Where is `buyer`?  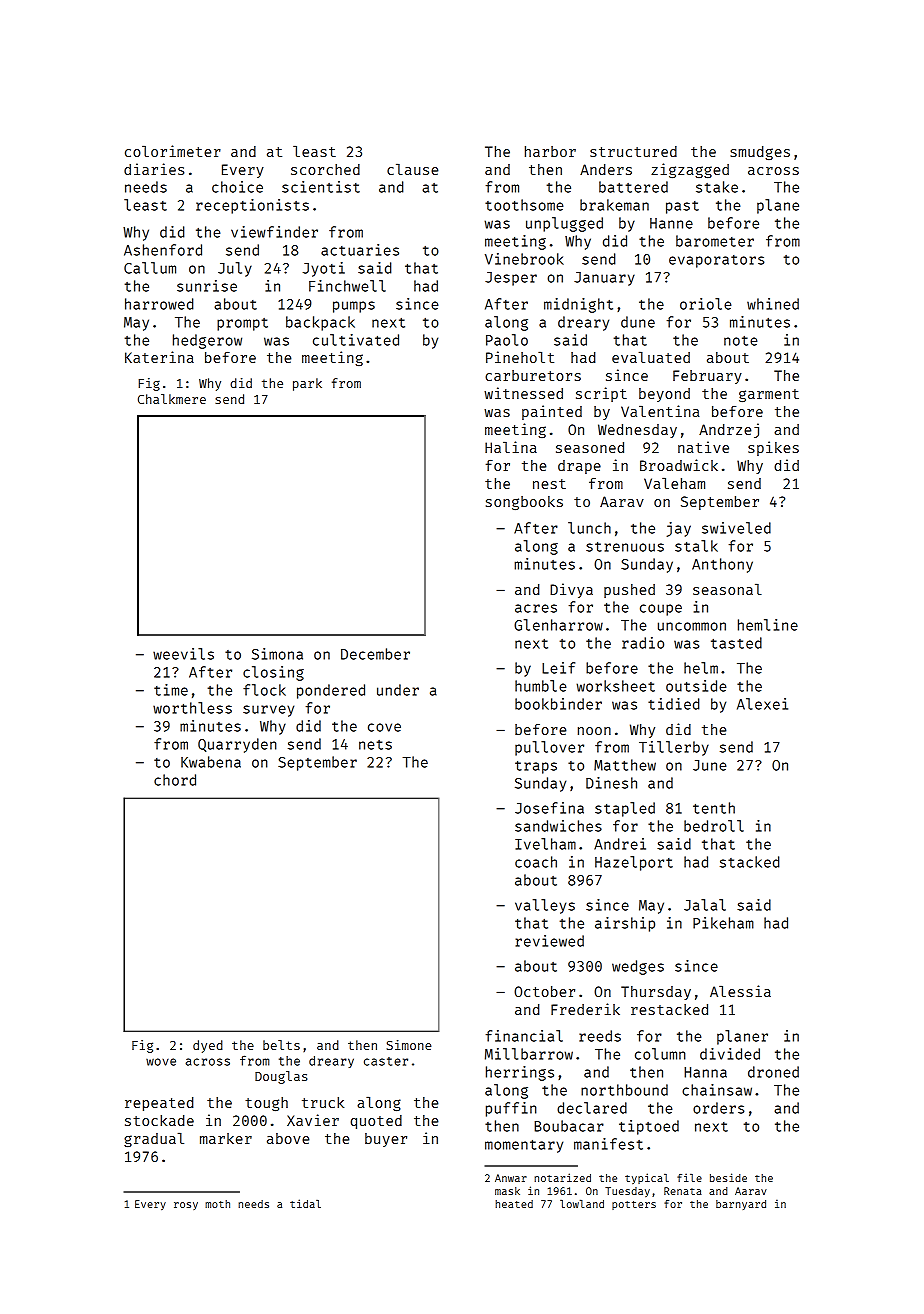
buyer is located at coordinates (386, 1140).
